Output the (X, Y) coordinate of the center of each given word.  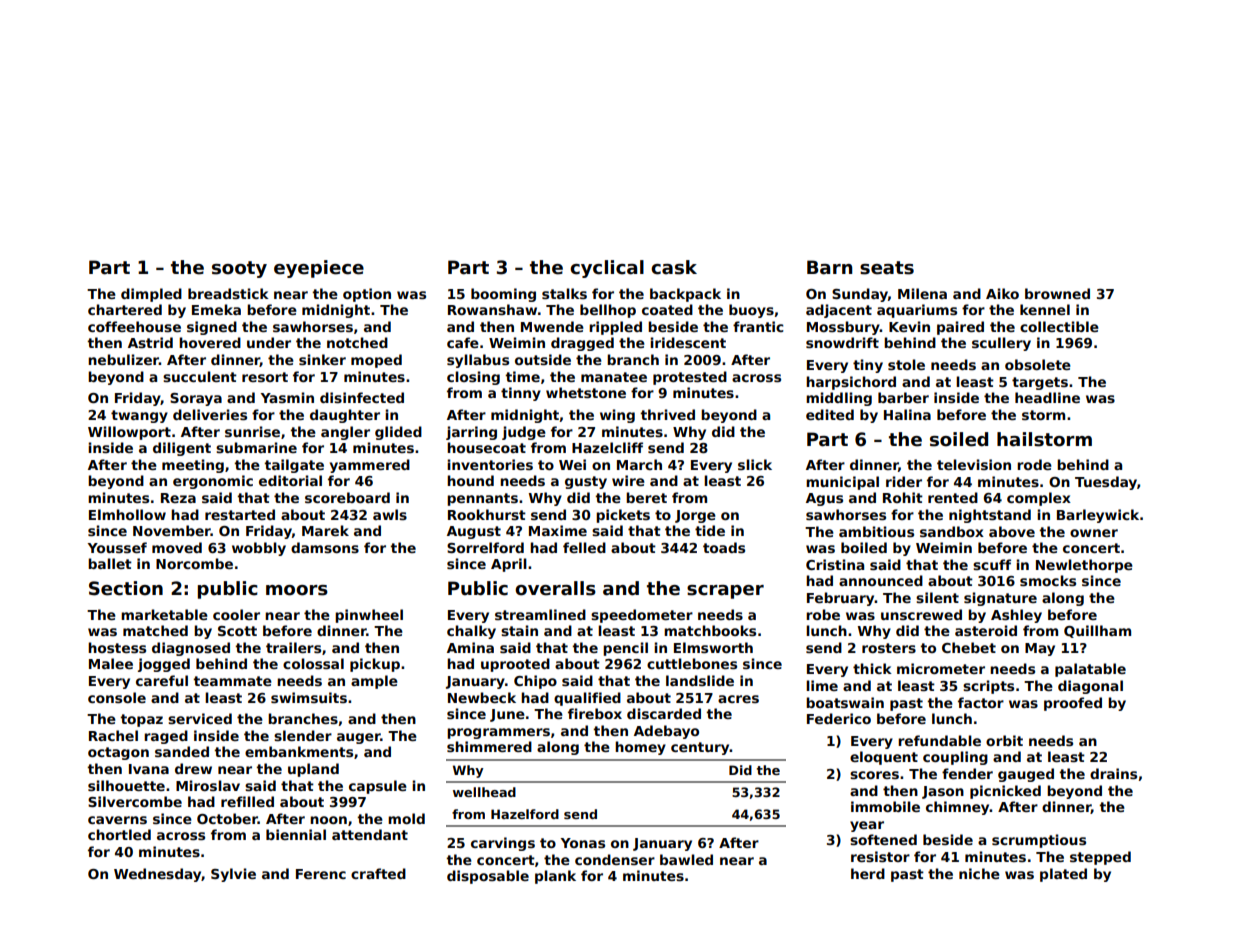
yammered (370, 466)
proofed (1073, 704)
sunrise (252, 431)
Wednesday (157, 875)
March (639, 464)
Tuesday (1106, 483)
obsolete (1038, 364)
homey (640, 748)
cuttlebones (692, 663)
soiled (959, 439)
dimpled (151, 295)
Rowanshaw (492, 309)
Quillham (1097, 631)
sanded (182, 751)
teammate (232, 681)
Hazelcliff (607, 447)
